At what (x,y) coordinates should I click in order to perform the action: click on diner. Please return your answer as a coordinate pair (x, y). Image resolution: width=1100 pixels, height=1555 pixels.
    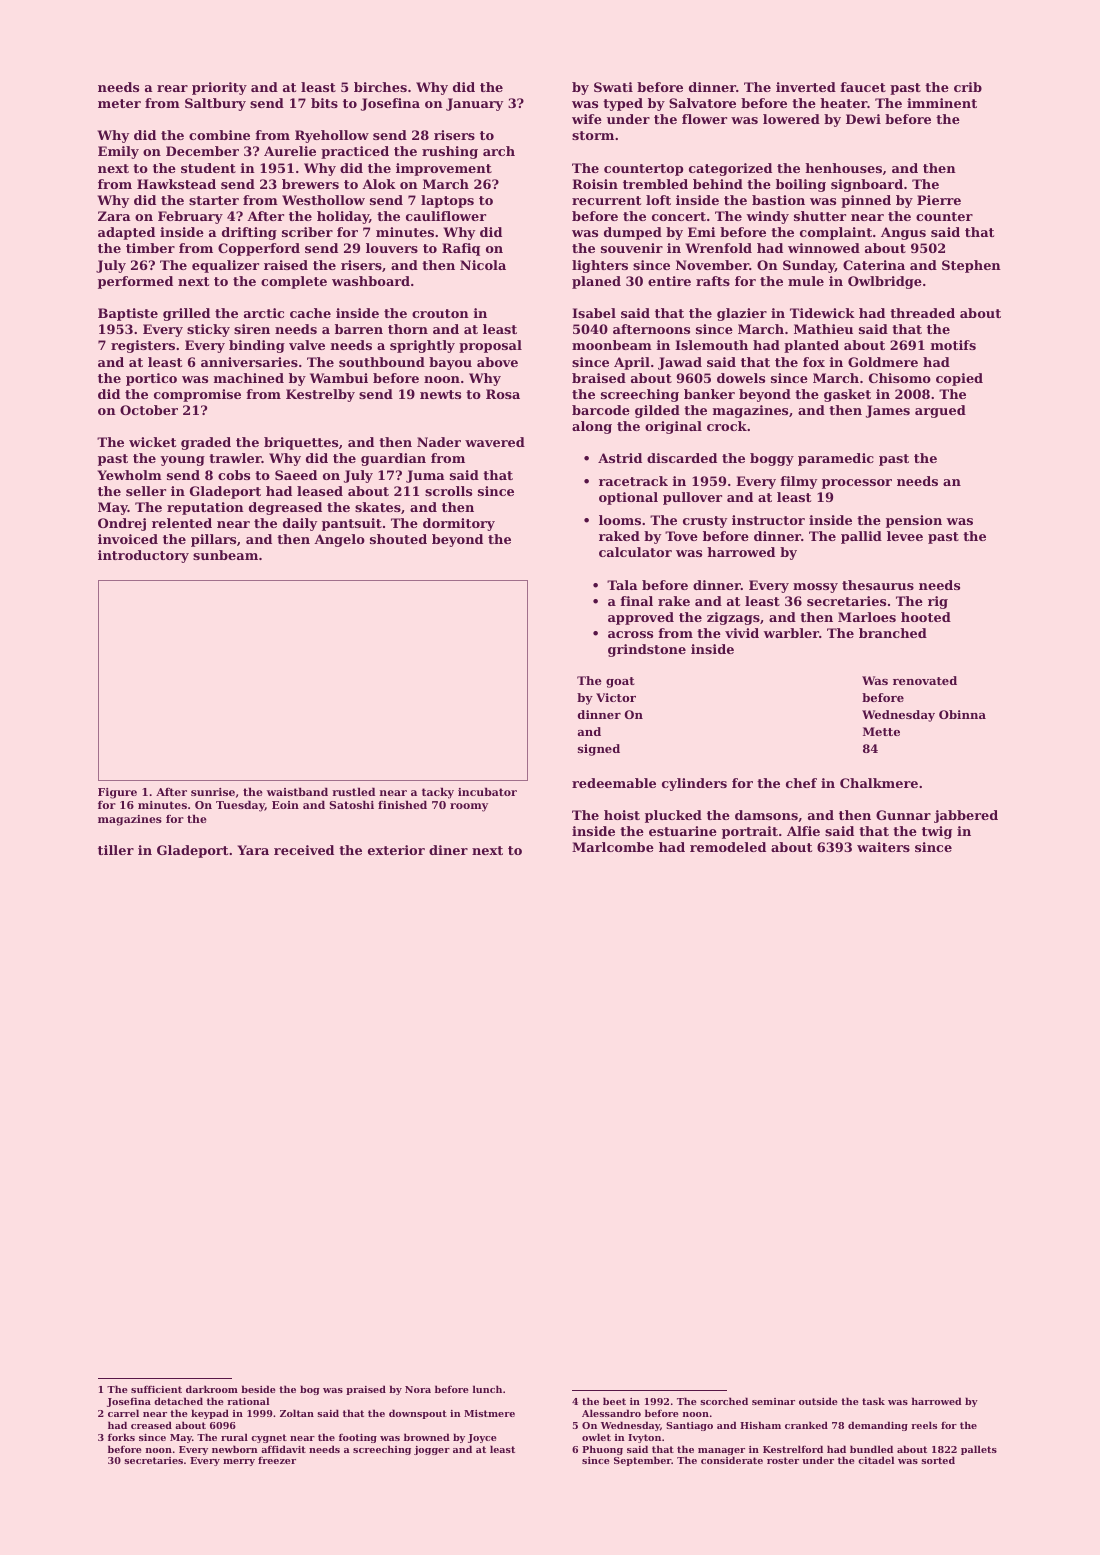
    Looking at the image, I should click on (448, 850).
